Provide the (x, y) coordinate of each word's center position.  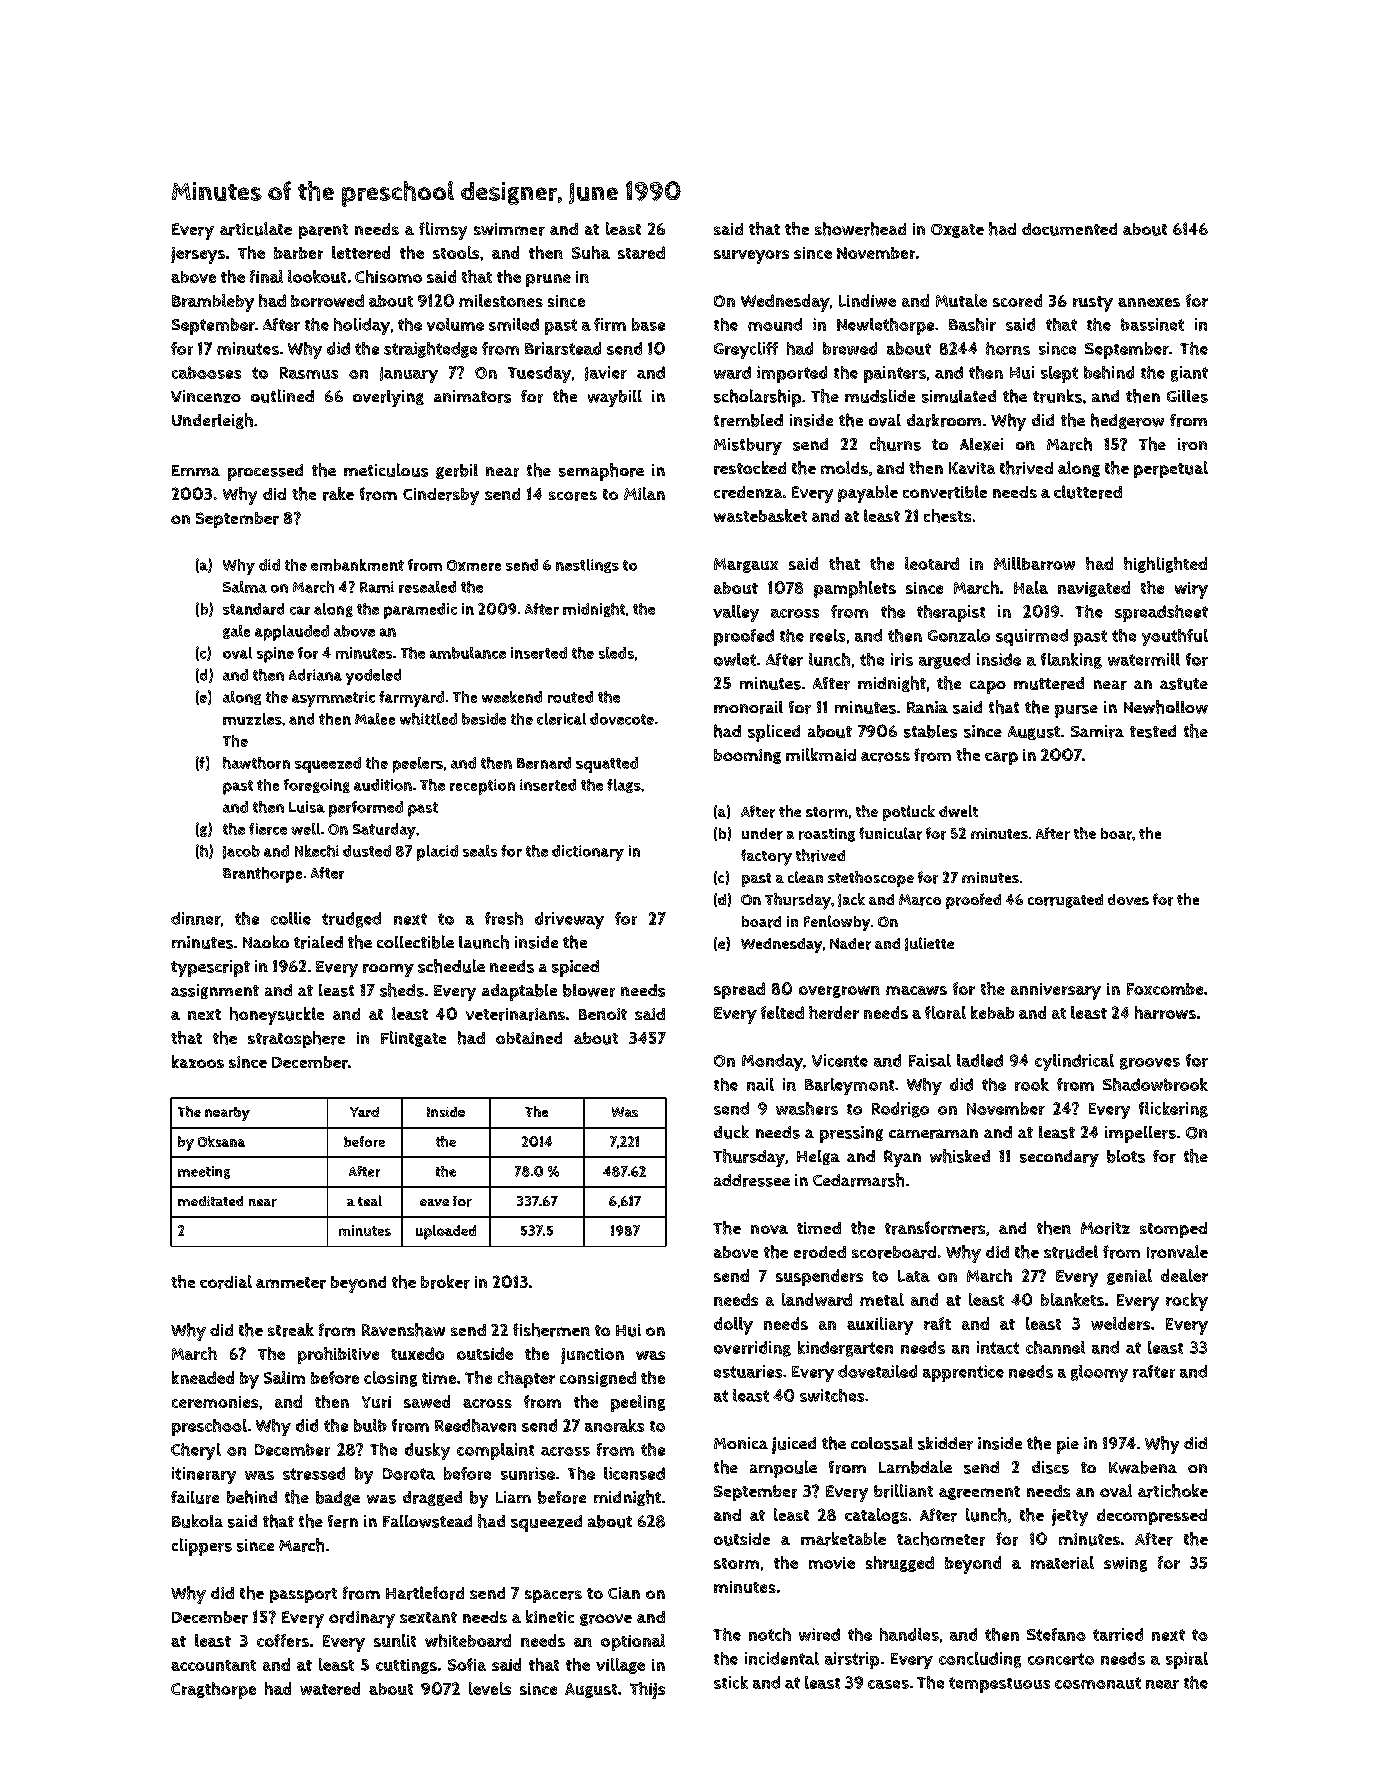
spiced (575, 968)
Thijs (647, 1690)
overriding (752, 1349)
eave (434, 1202)
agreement (979, 1493)
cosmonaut (1098, 1683)
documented (1069, 229)
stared (641, 252)
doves (1128, 899)
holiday (362, 326)
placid (437, 853)
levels (490, 1688)
